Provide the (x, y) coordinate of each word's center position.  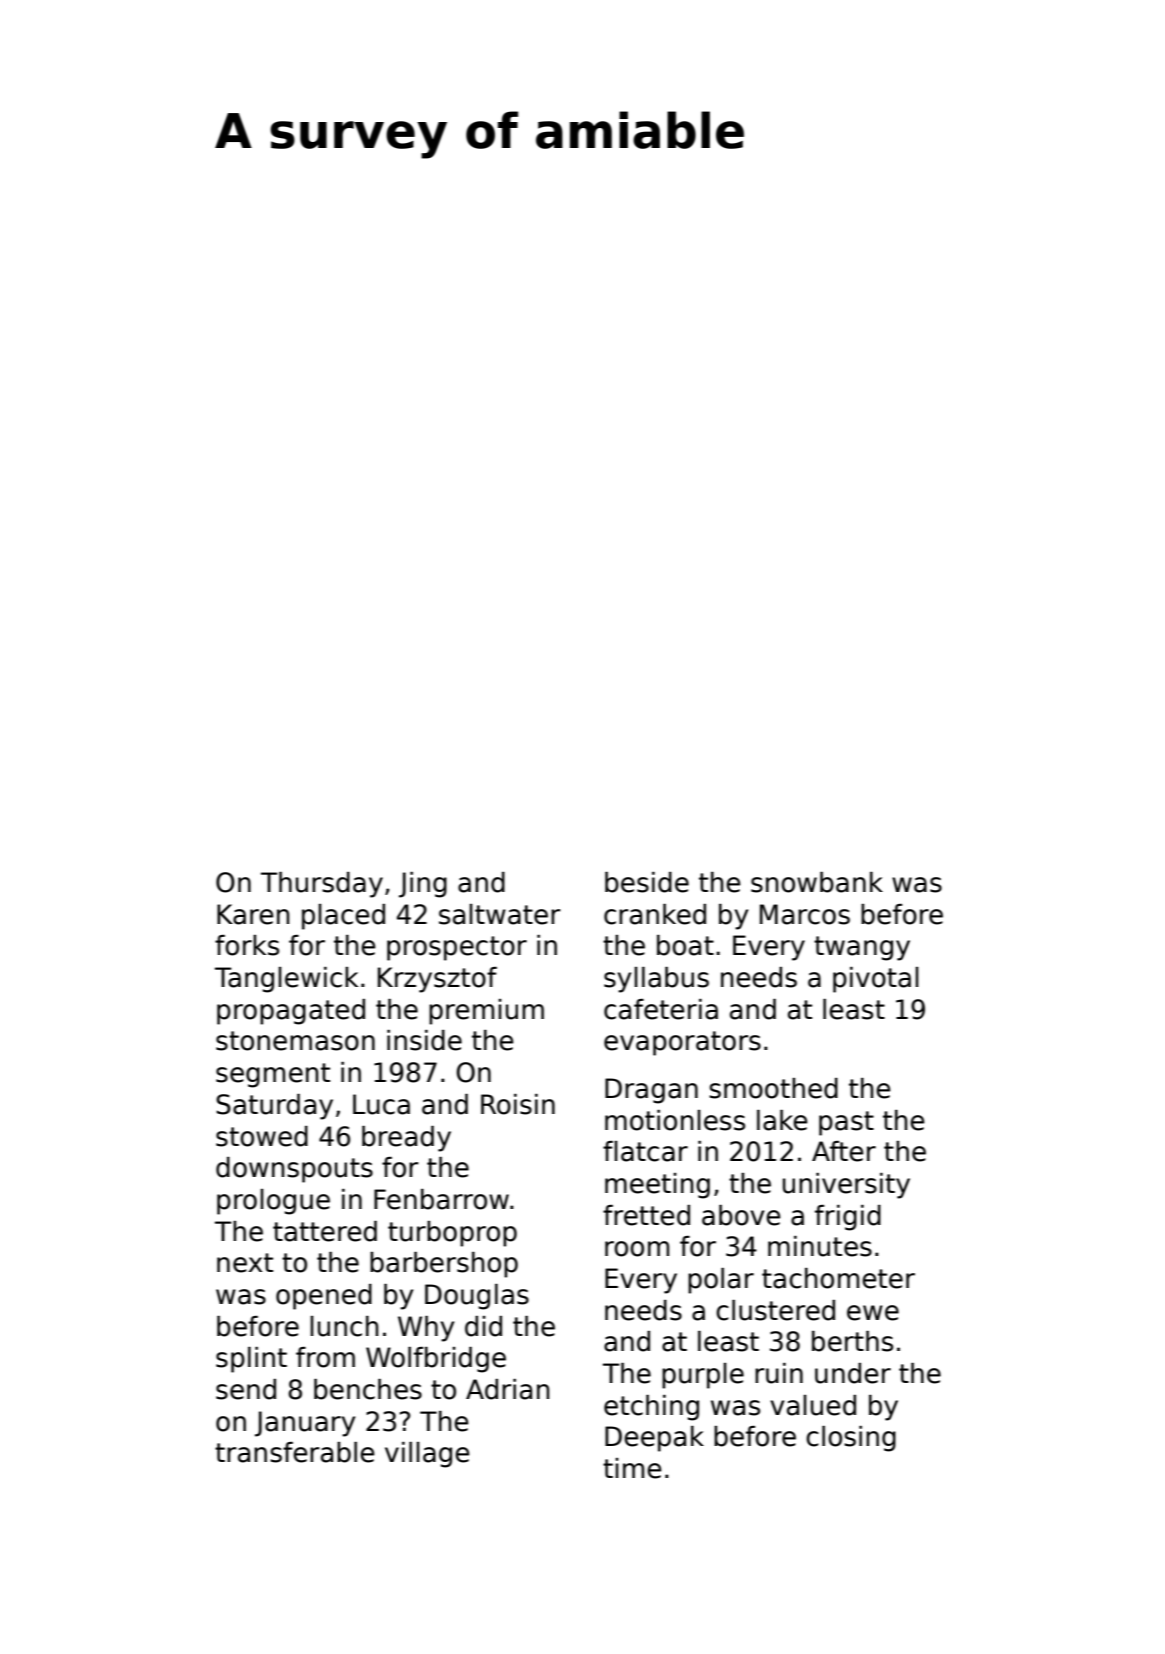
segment (273, 1075)
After (844, 1151)
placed (343, 917)
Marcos (805, 914)
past (846, 1123)
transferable (295, 1452)
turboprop (452, 1234)
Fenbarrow (441, 1199)
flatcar (645, 1151)
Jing (423, 885)
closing (851, 1439)
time (632, 1468)
